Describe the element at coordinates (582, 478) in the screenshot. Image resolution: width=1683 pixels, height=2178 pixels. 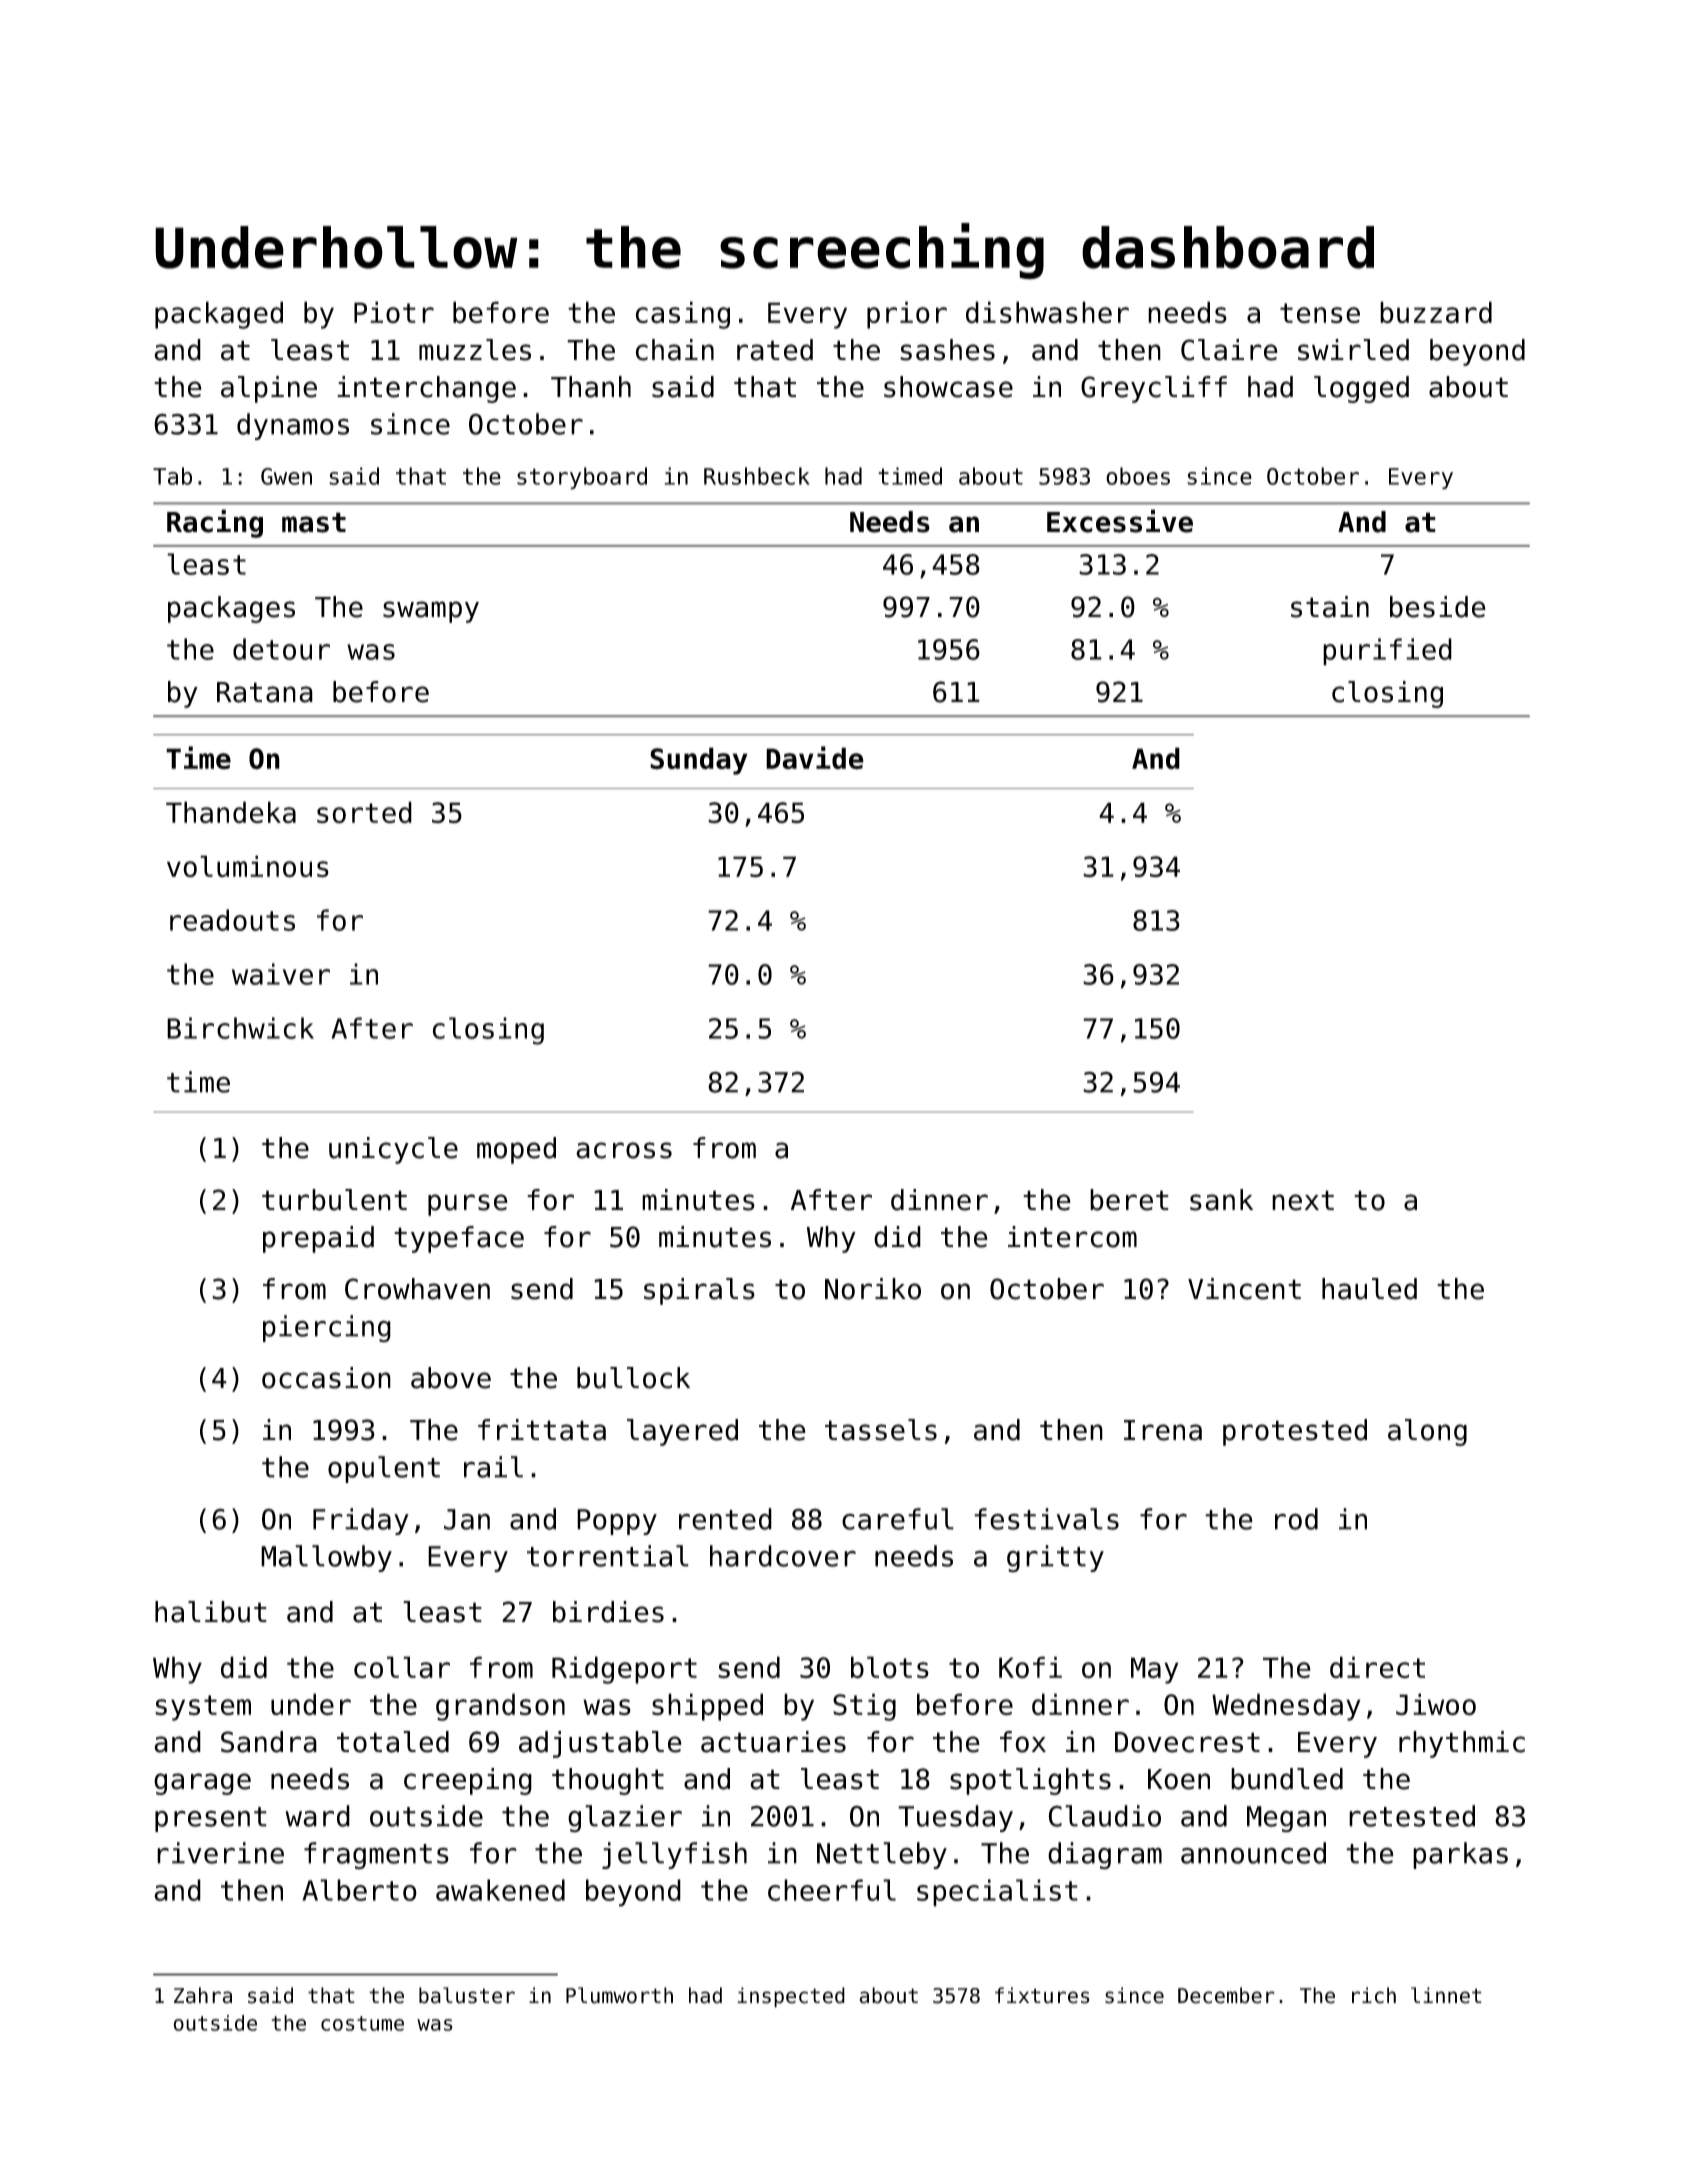
I see `storyboard` at that location.
